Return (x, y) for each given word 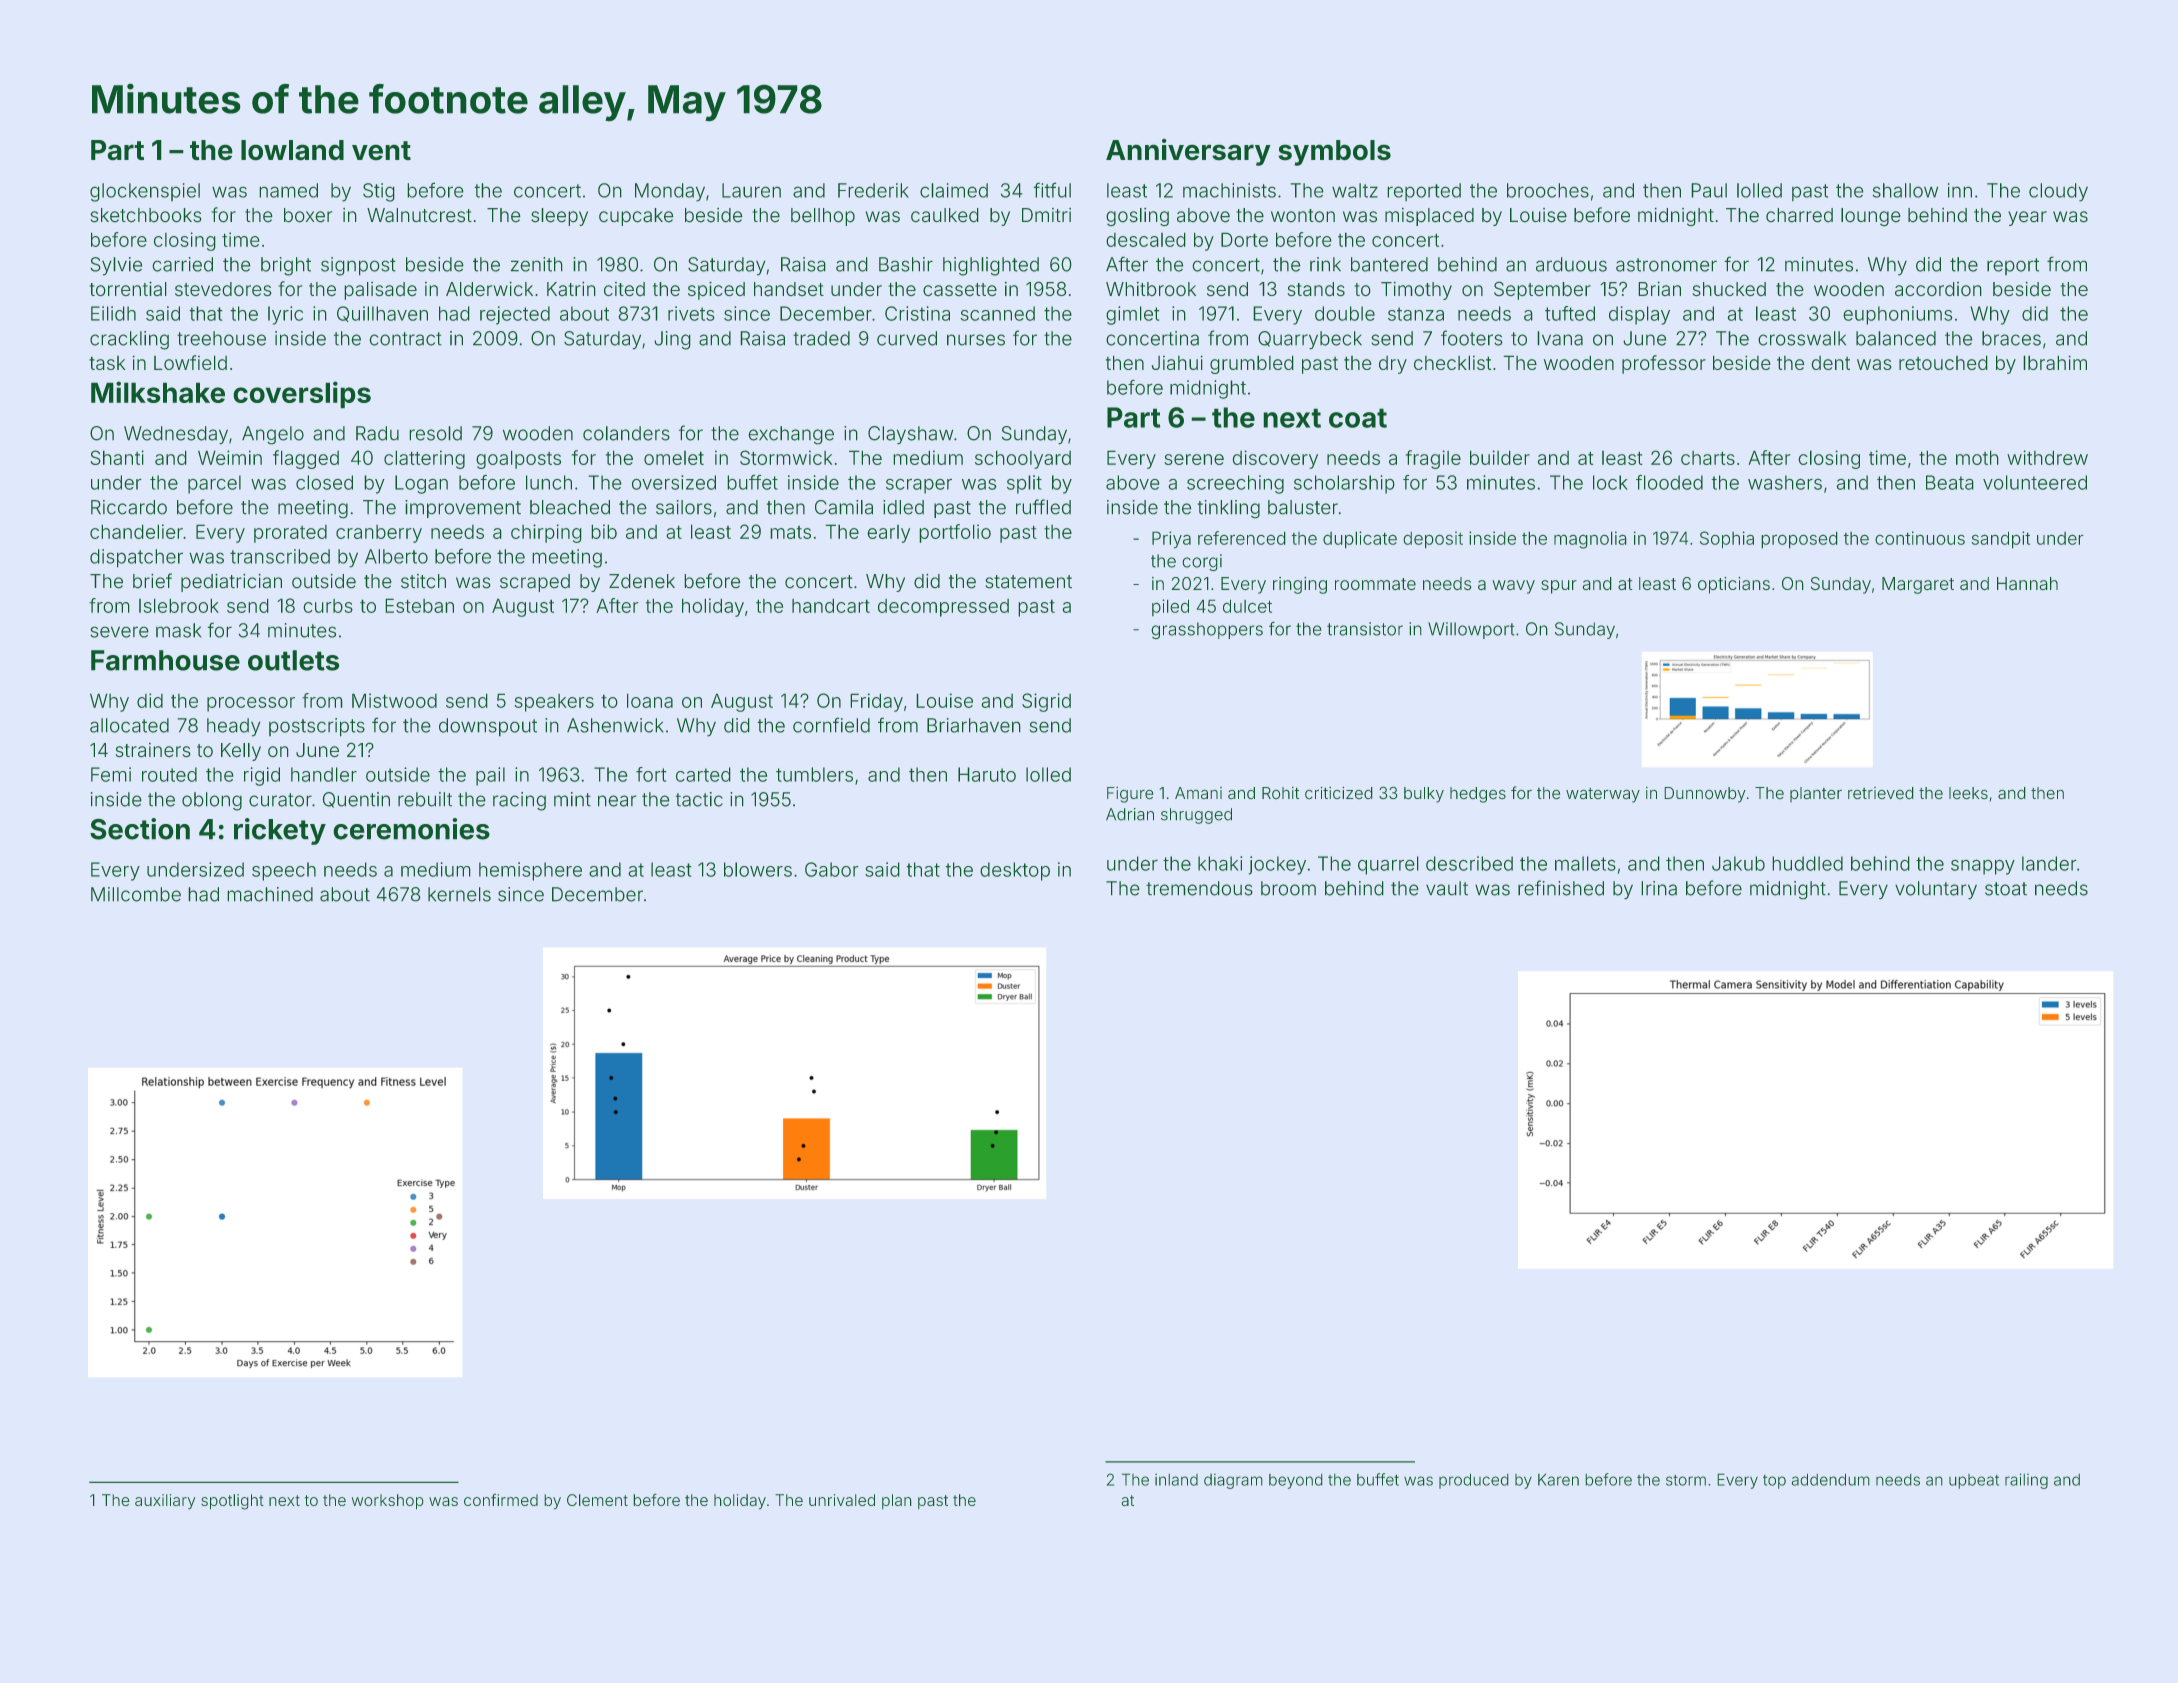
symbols (1334, 153)
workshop (388, 1502)
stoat (2006, 889)
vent (381, 151)
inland (1176, 1479)
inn (1960, 190)
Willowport (1471, 630)
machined (270, 894)
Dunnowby (1705, 795)
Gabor (832, 869)
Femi (111, 774)
